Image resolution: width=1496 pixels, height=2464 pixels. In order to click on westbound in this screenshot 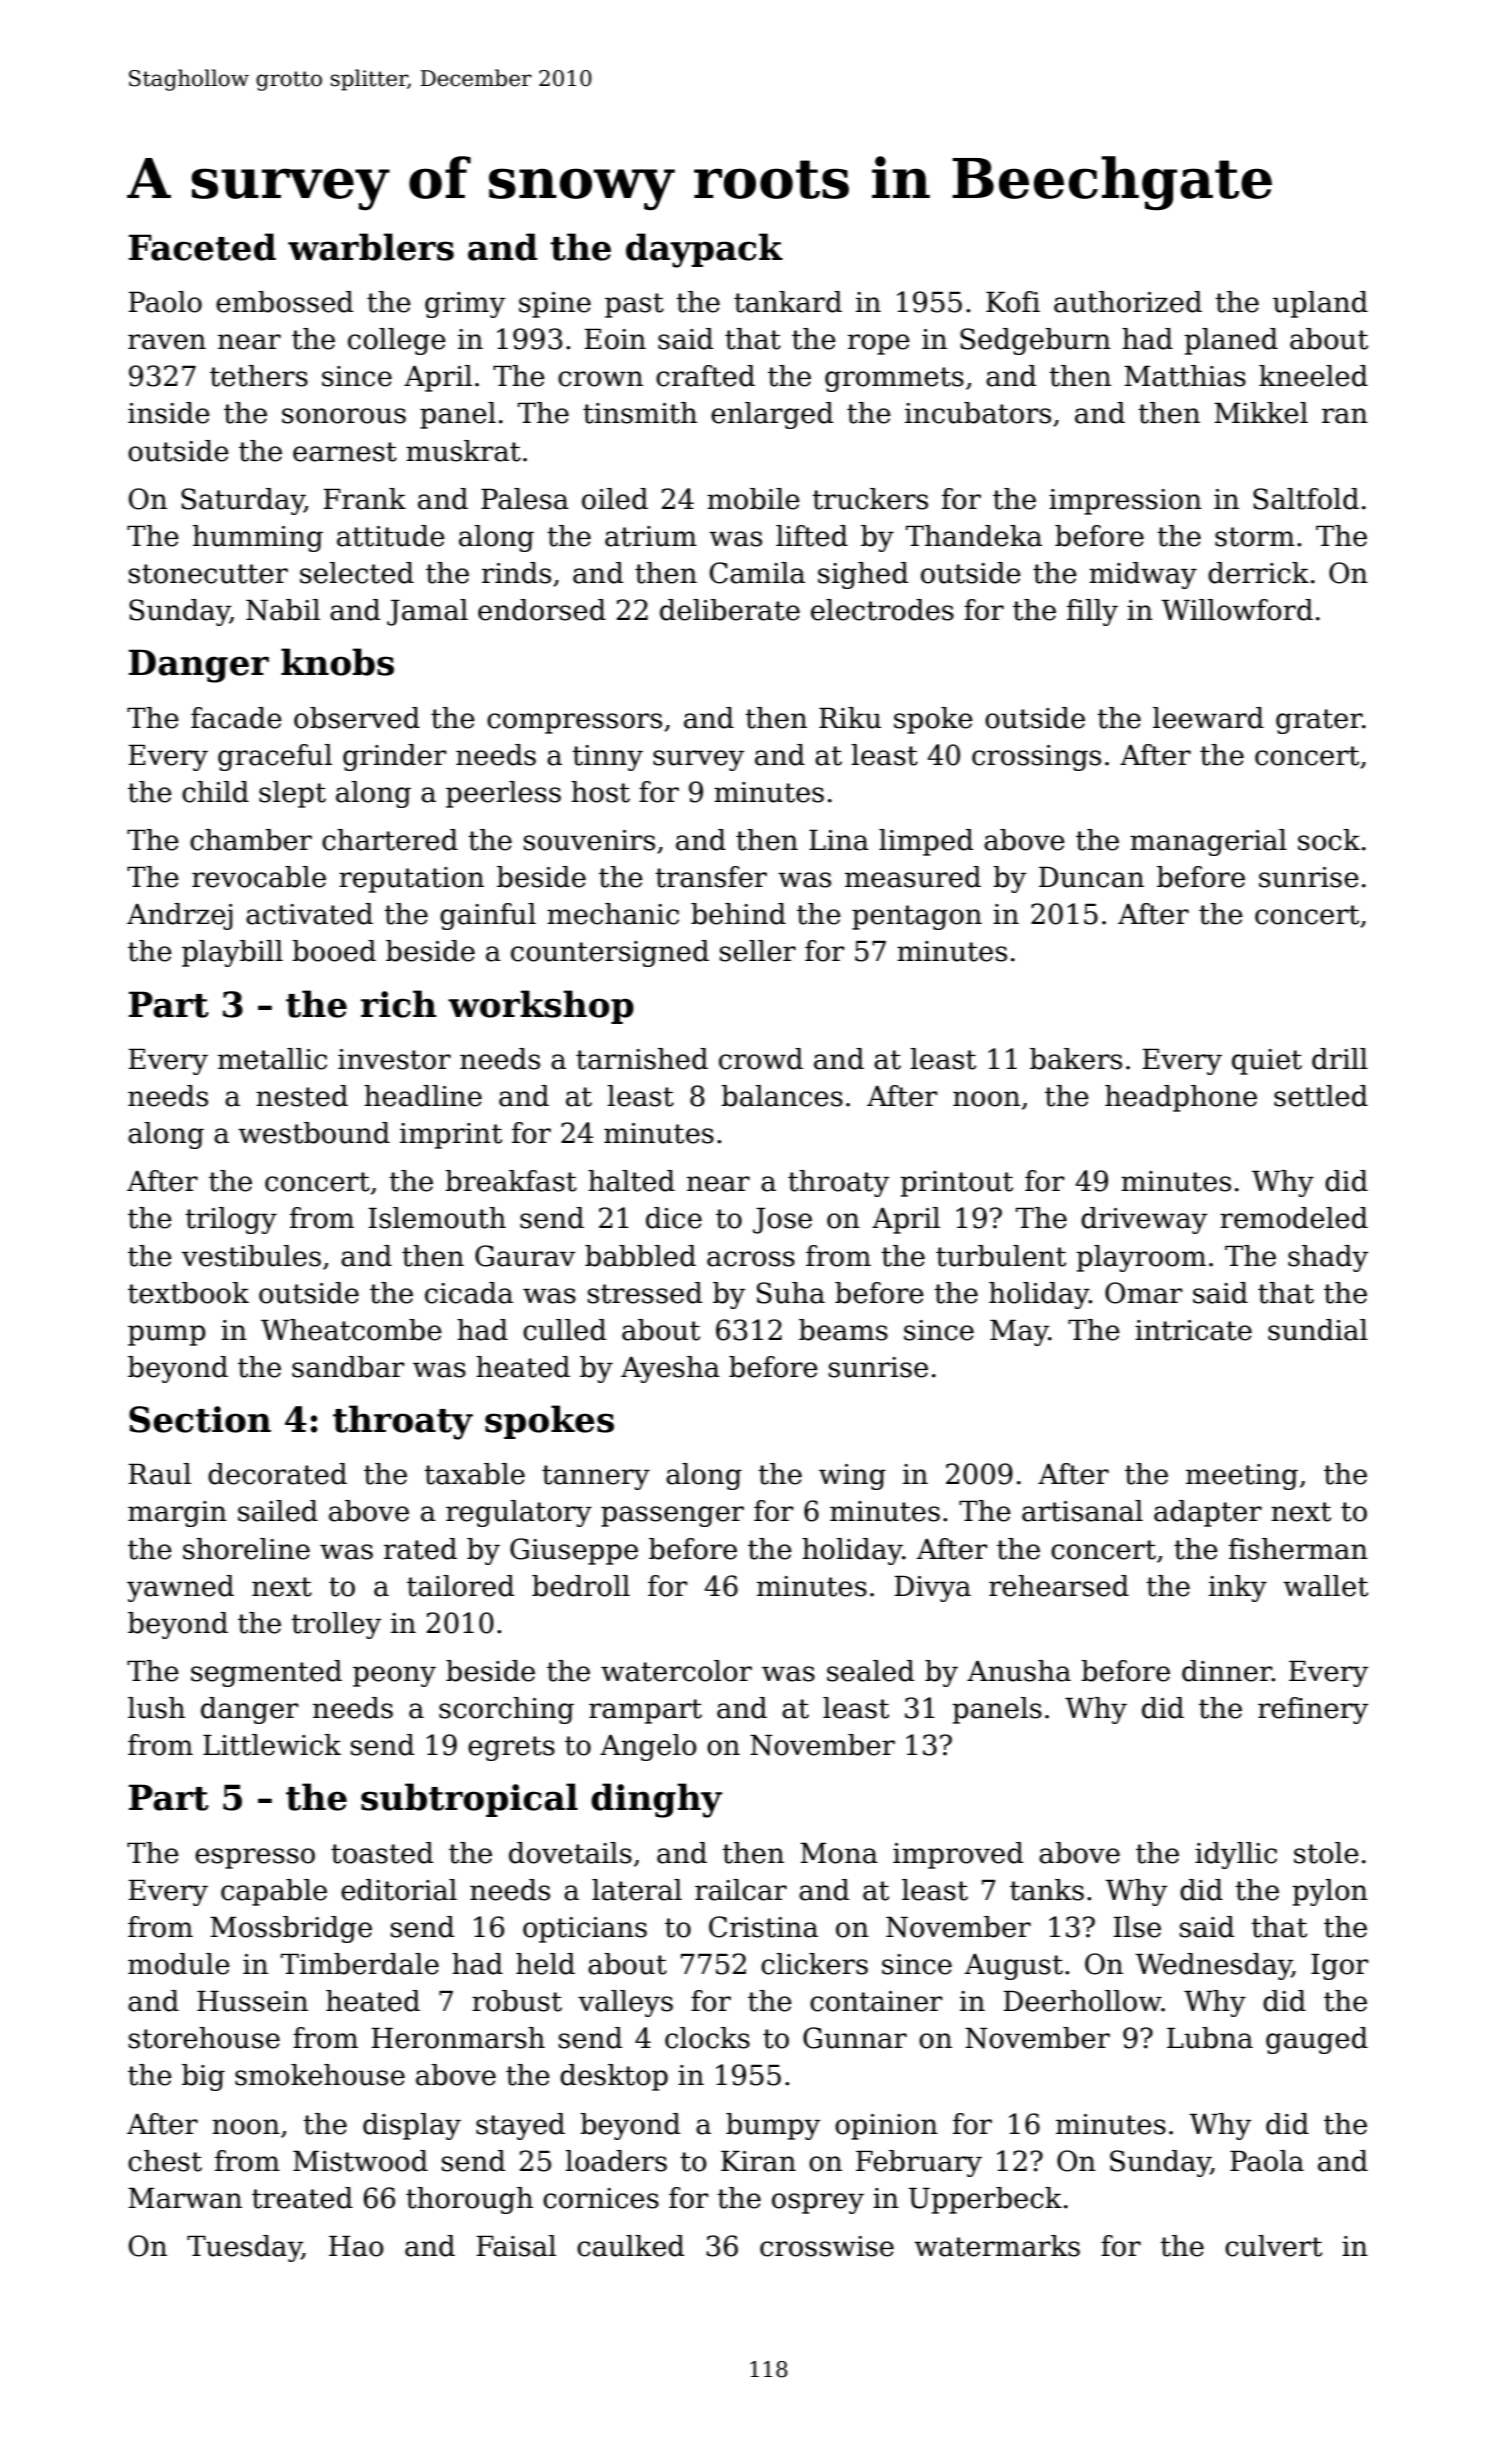, I will do `click(314, 1133)`.
